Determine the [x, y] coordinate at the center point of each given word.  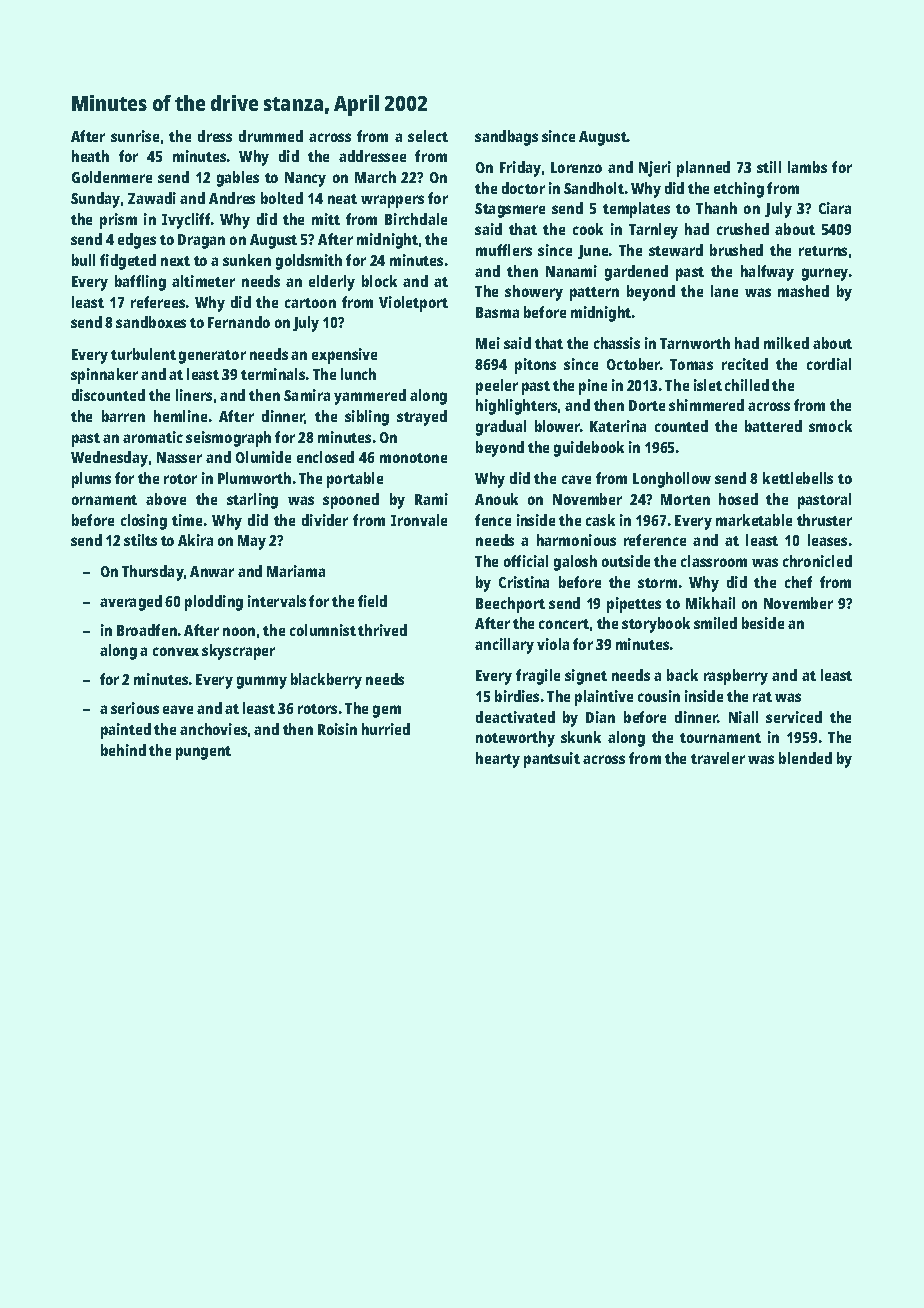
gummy [262, 682]
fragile [538, 677]
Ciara [835, 208]
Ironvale [419, 520]
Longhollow [672, 480]
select [428, 136]
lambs [807, 167]
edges [137, 241]
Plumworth [254, 478]
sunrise [135, 136]
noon [239, 631]
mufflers [504, 250]
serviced [794, 717]
